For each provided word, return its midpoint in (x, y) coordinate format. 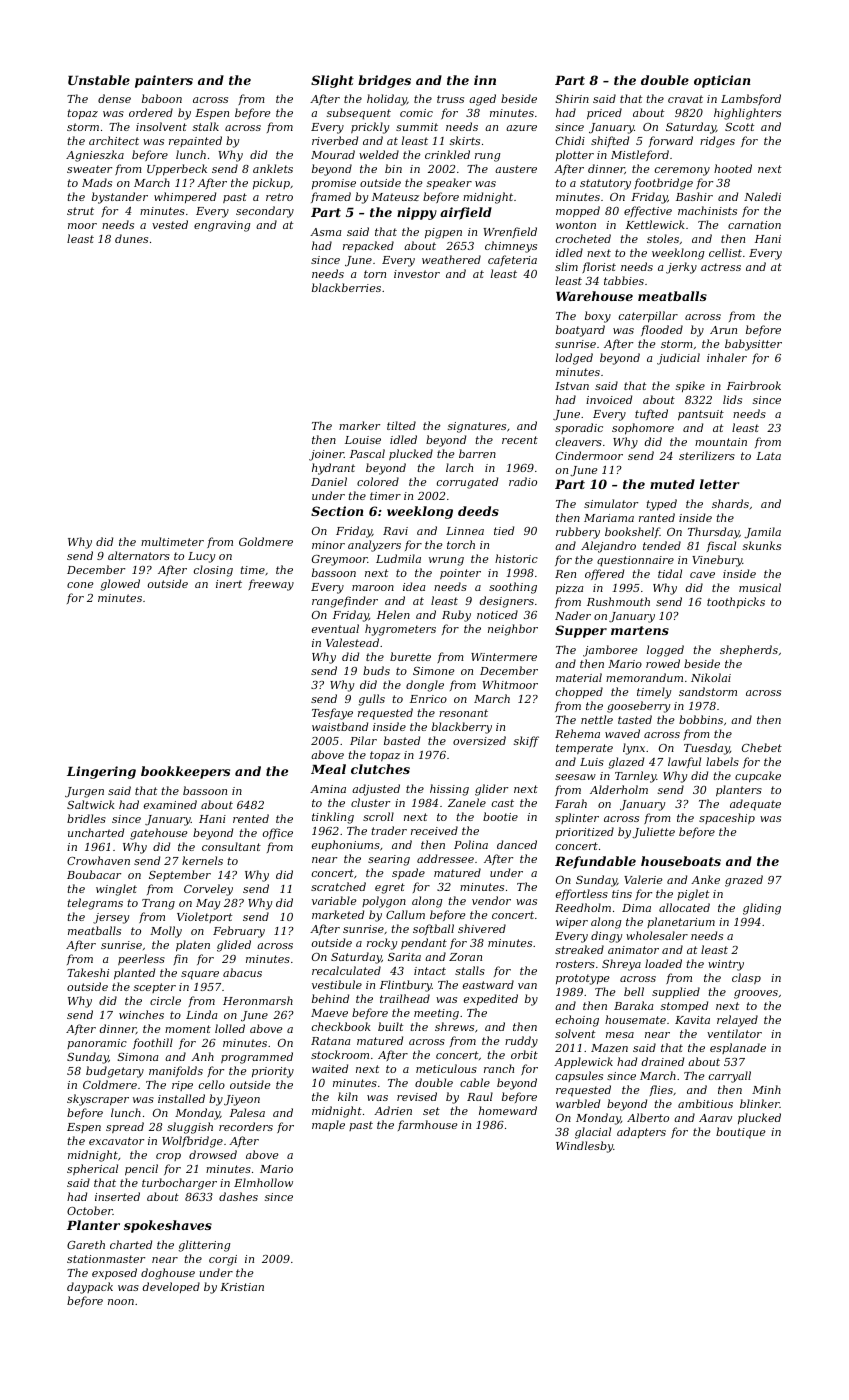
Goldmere (266, 541)
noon (121, 1302)
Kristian (242, 1287)
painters (164, 81)
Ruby (456, 616)
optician (722, 81)
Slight (332, 81)
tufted (651, 414)
